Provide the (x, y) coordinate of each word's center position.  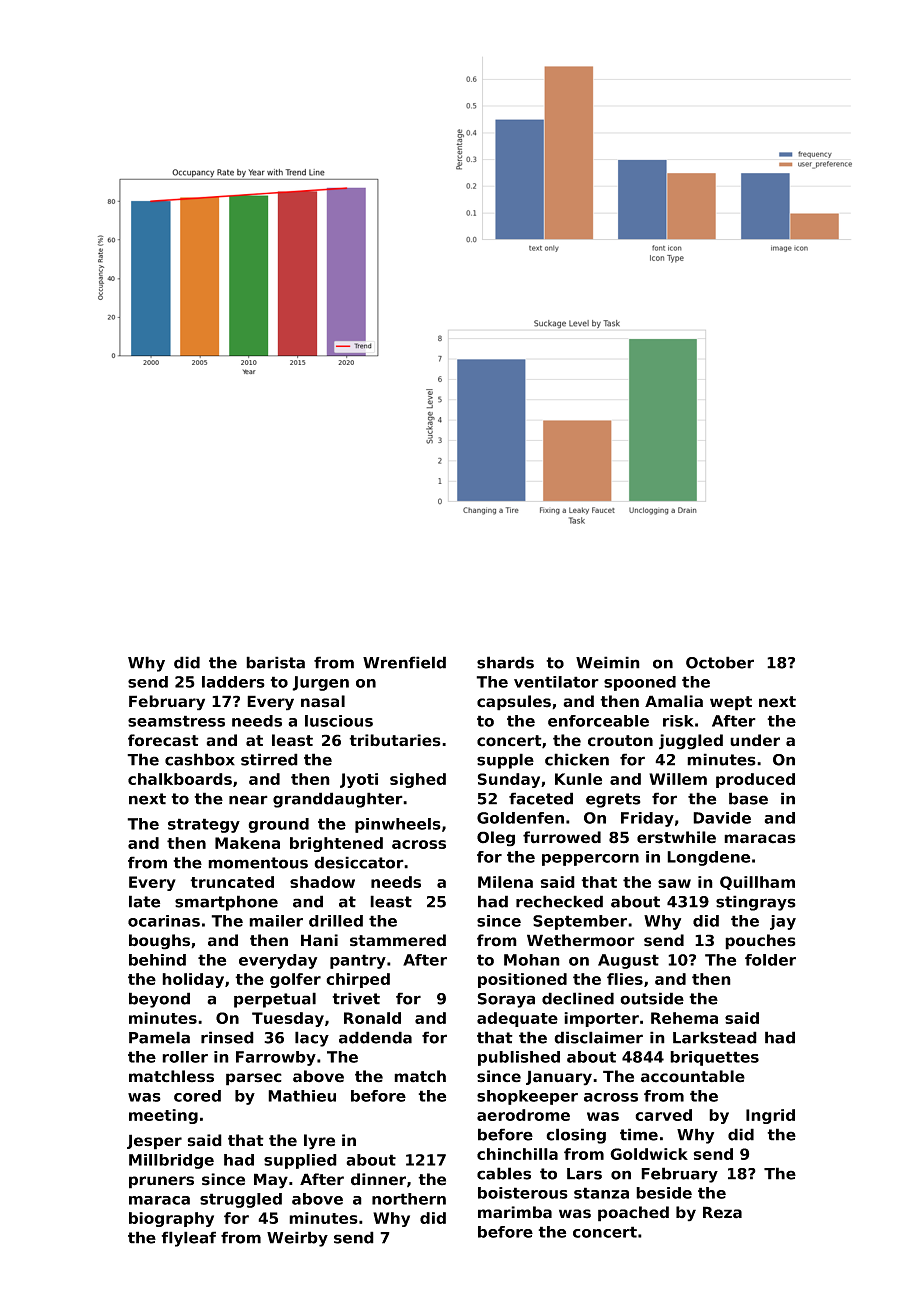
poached (633, 1214)
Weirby (297, 1239)
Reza (722, 1212)
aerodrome (523, 1115)
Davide (722, 818)
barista (275, 662)
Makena (247, 843)
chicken (577, 759)
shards (505, 662)
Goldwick (649, 1154)
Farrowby (276, 1058)
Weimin (608, 662)
